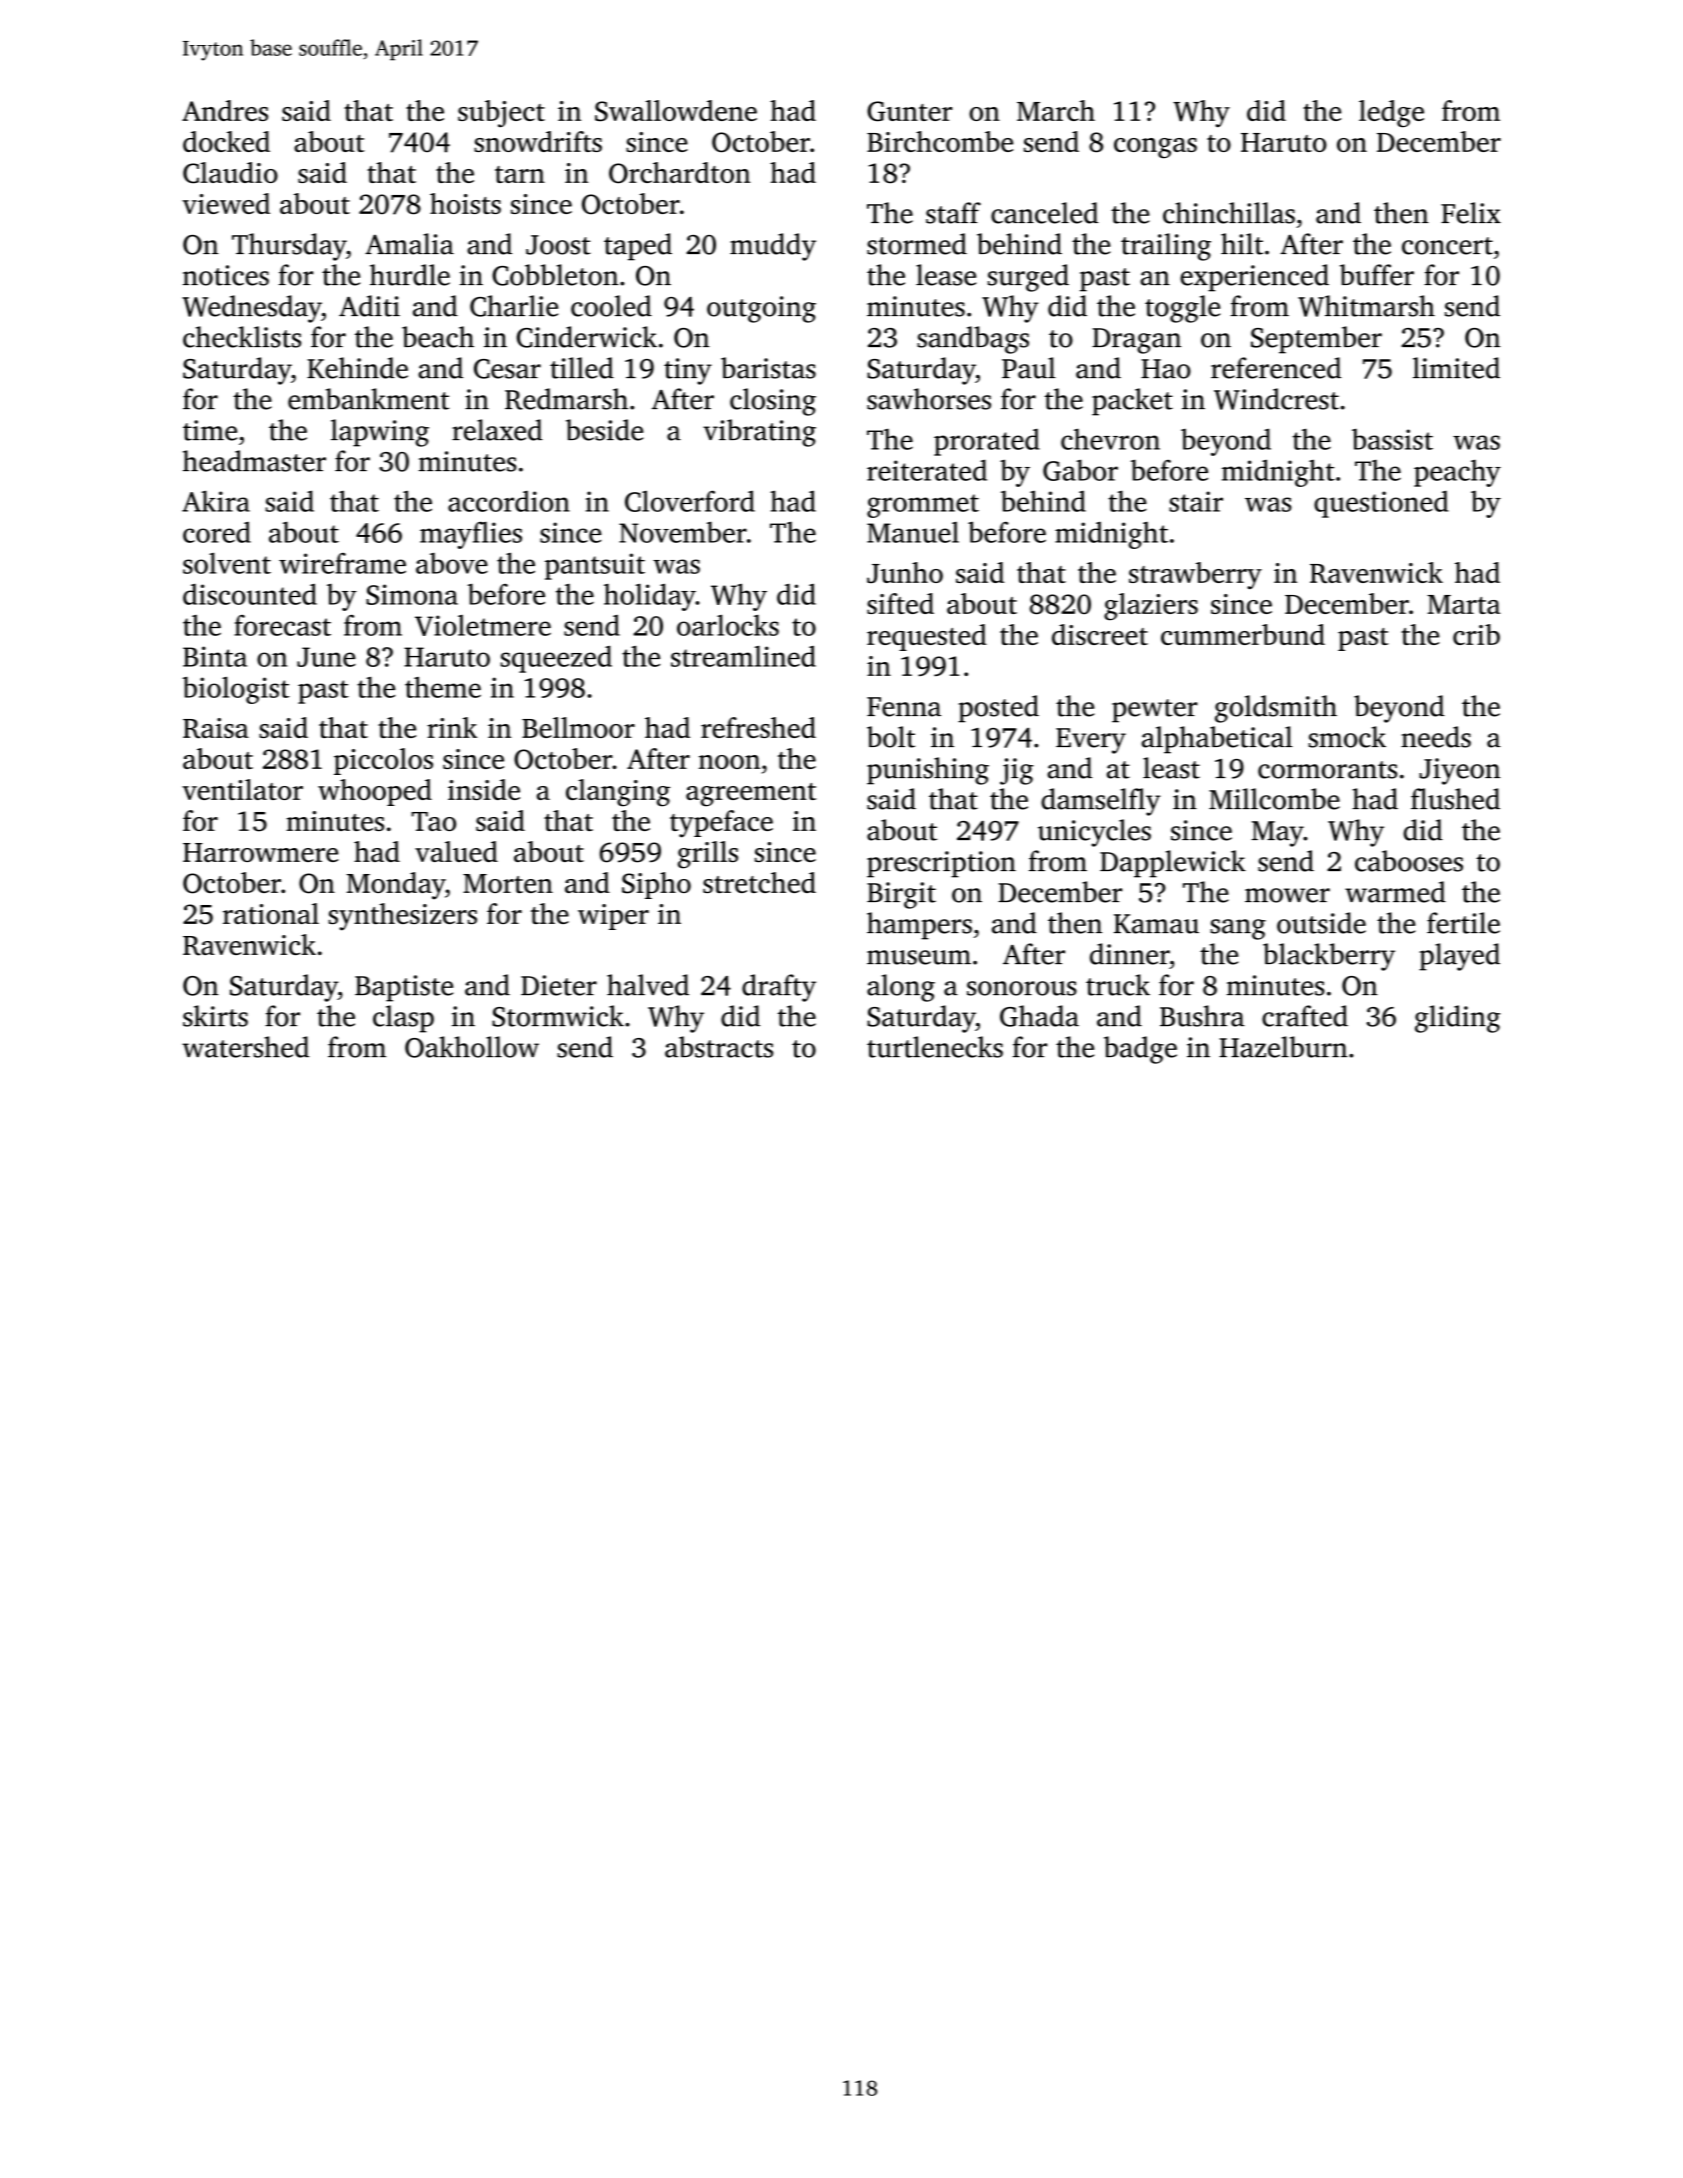 The image size is (1683, 2178). I want to click on Monday, so click(395, 886).
